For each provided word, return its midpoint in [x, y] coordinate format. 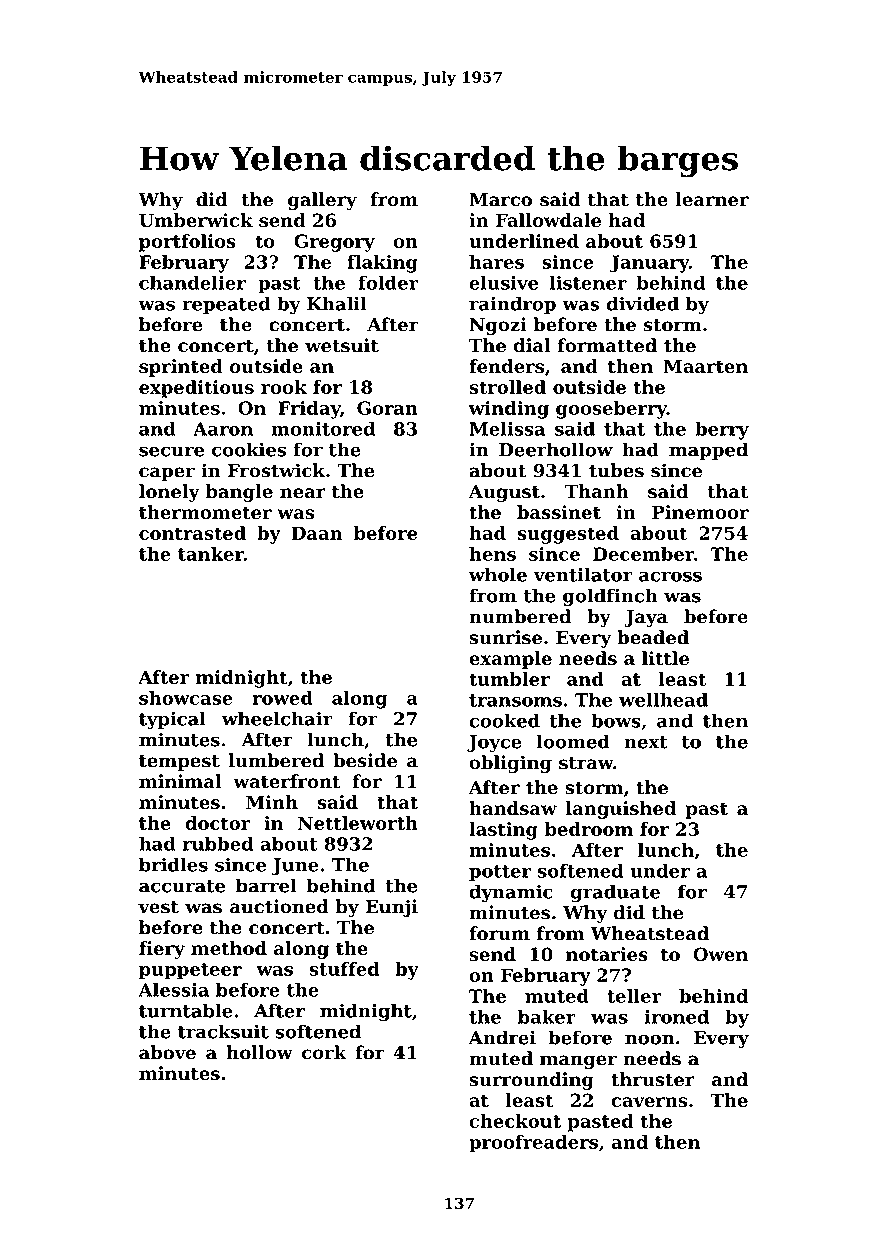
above [167, 1052]
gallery [322, 201]
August [504, 493]
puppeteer [190, 971]
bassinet [559, 512]
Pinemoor [700, 512]
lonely [169, 493]
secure [171, 451]
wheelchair [277, 718]
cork [324, 1052]
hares [496, 262]
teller [634, 996]
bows [616, 720]
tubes [616, 470]
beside [365, 760]
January [649, 264]
